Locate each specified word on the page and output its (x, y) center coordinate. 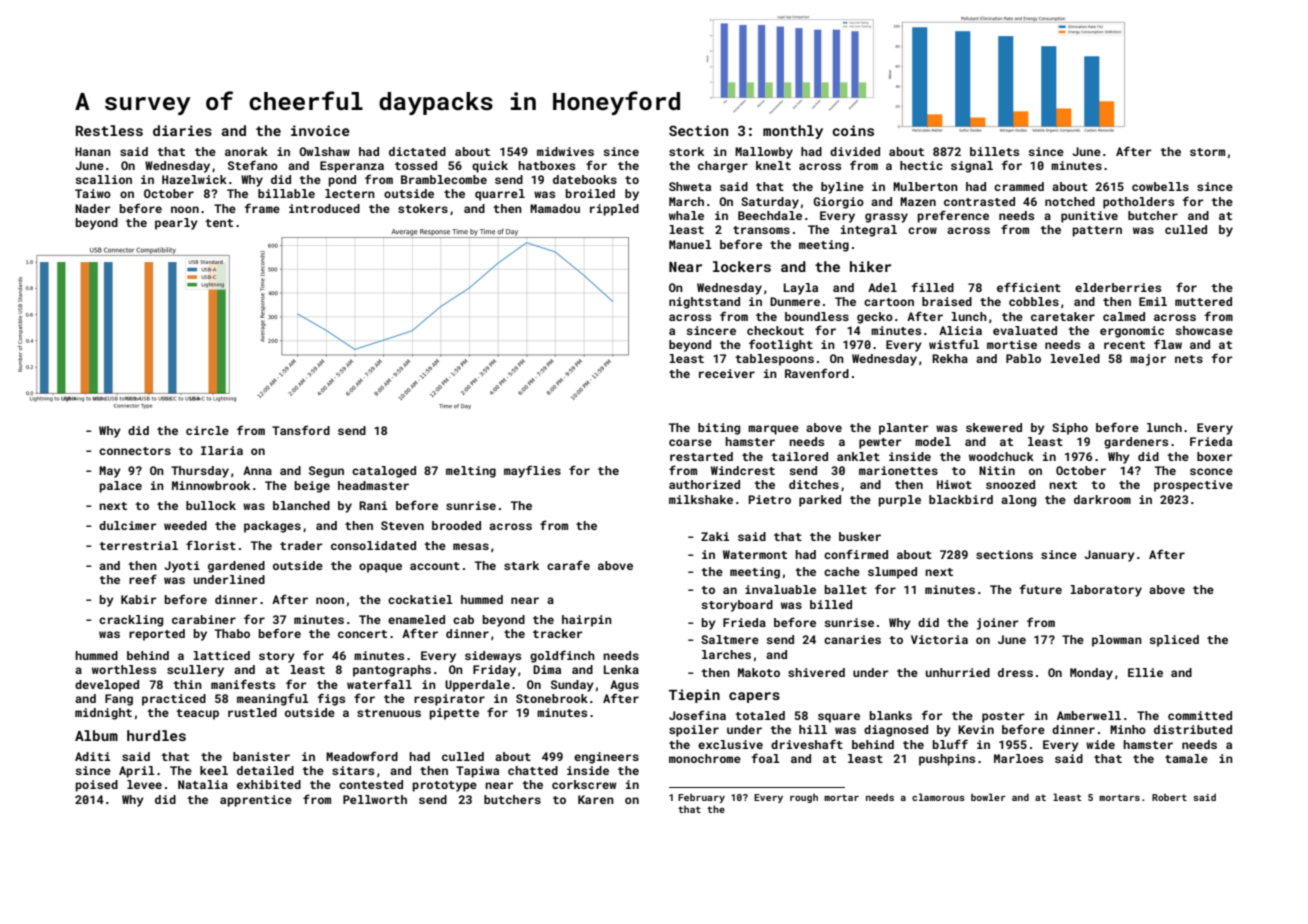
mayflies (532, 471)
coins (853, 130)
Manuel (690, 244)
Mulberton (925, 186)
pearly (176, 224)
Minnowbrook (211, 485)
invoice (320, 130)
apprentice (256, 801)
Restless (109, 130)
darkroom (1102, 499)
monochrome (705, 758)
